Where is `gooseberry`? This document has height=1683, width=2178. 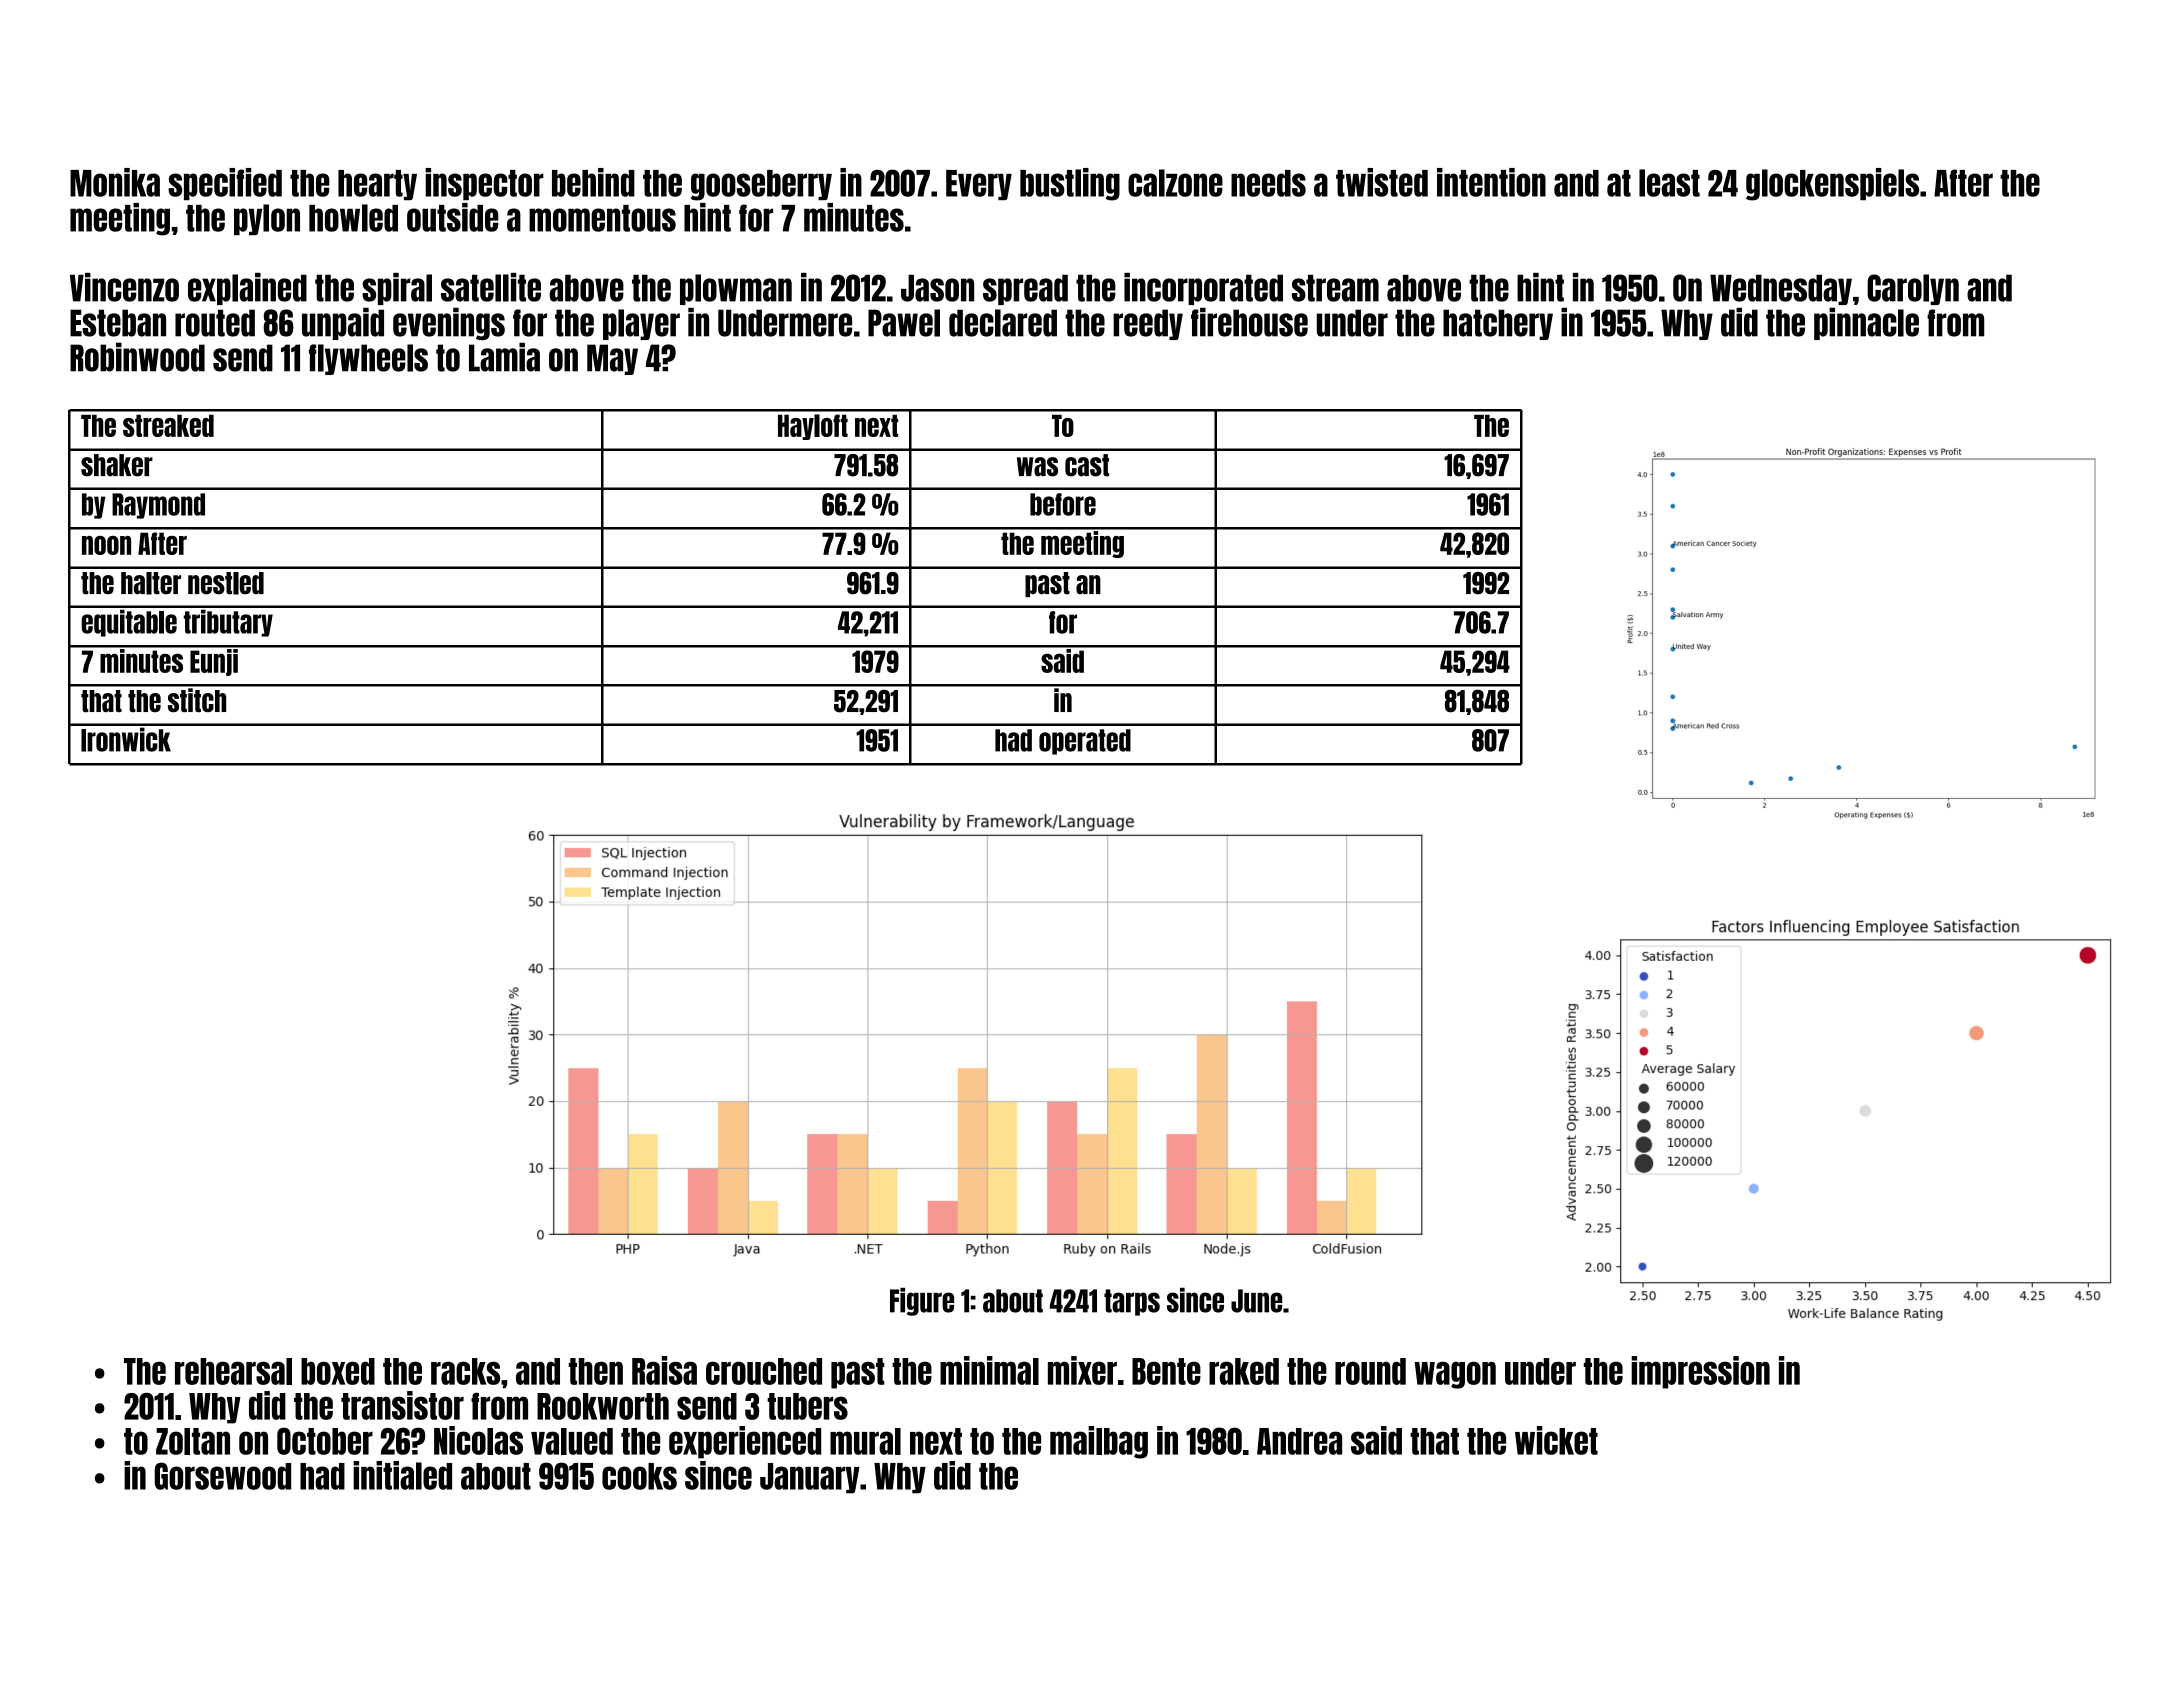
gooseberry is located at coordinates (761, 185).
